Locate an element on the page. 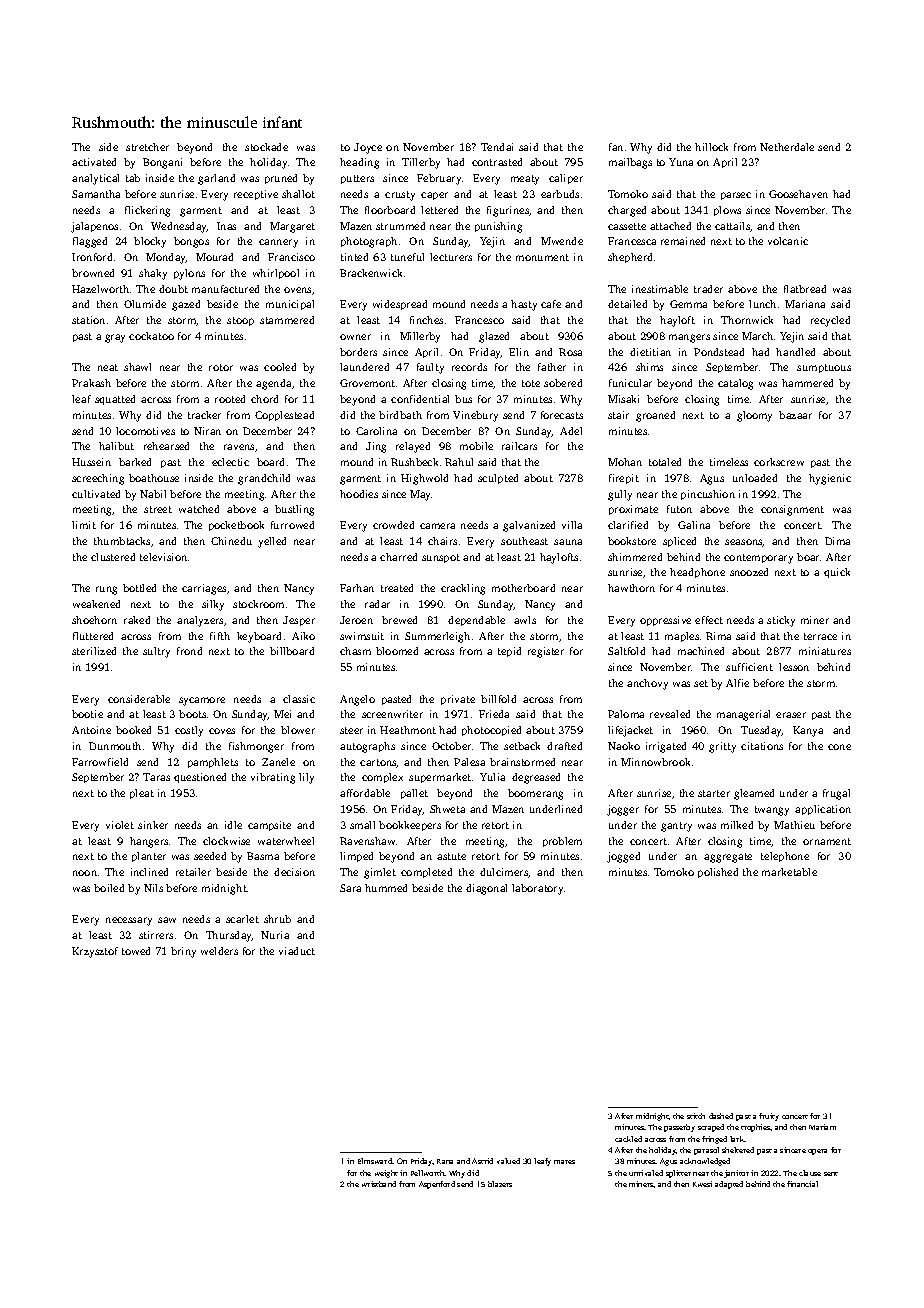 Image resolution: width=924 pixels, height=1308 pixels. hillock is located at coordinates (711, 147).
